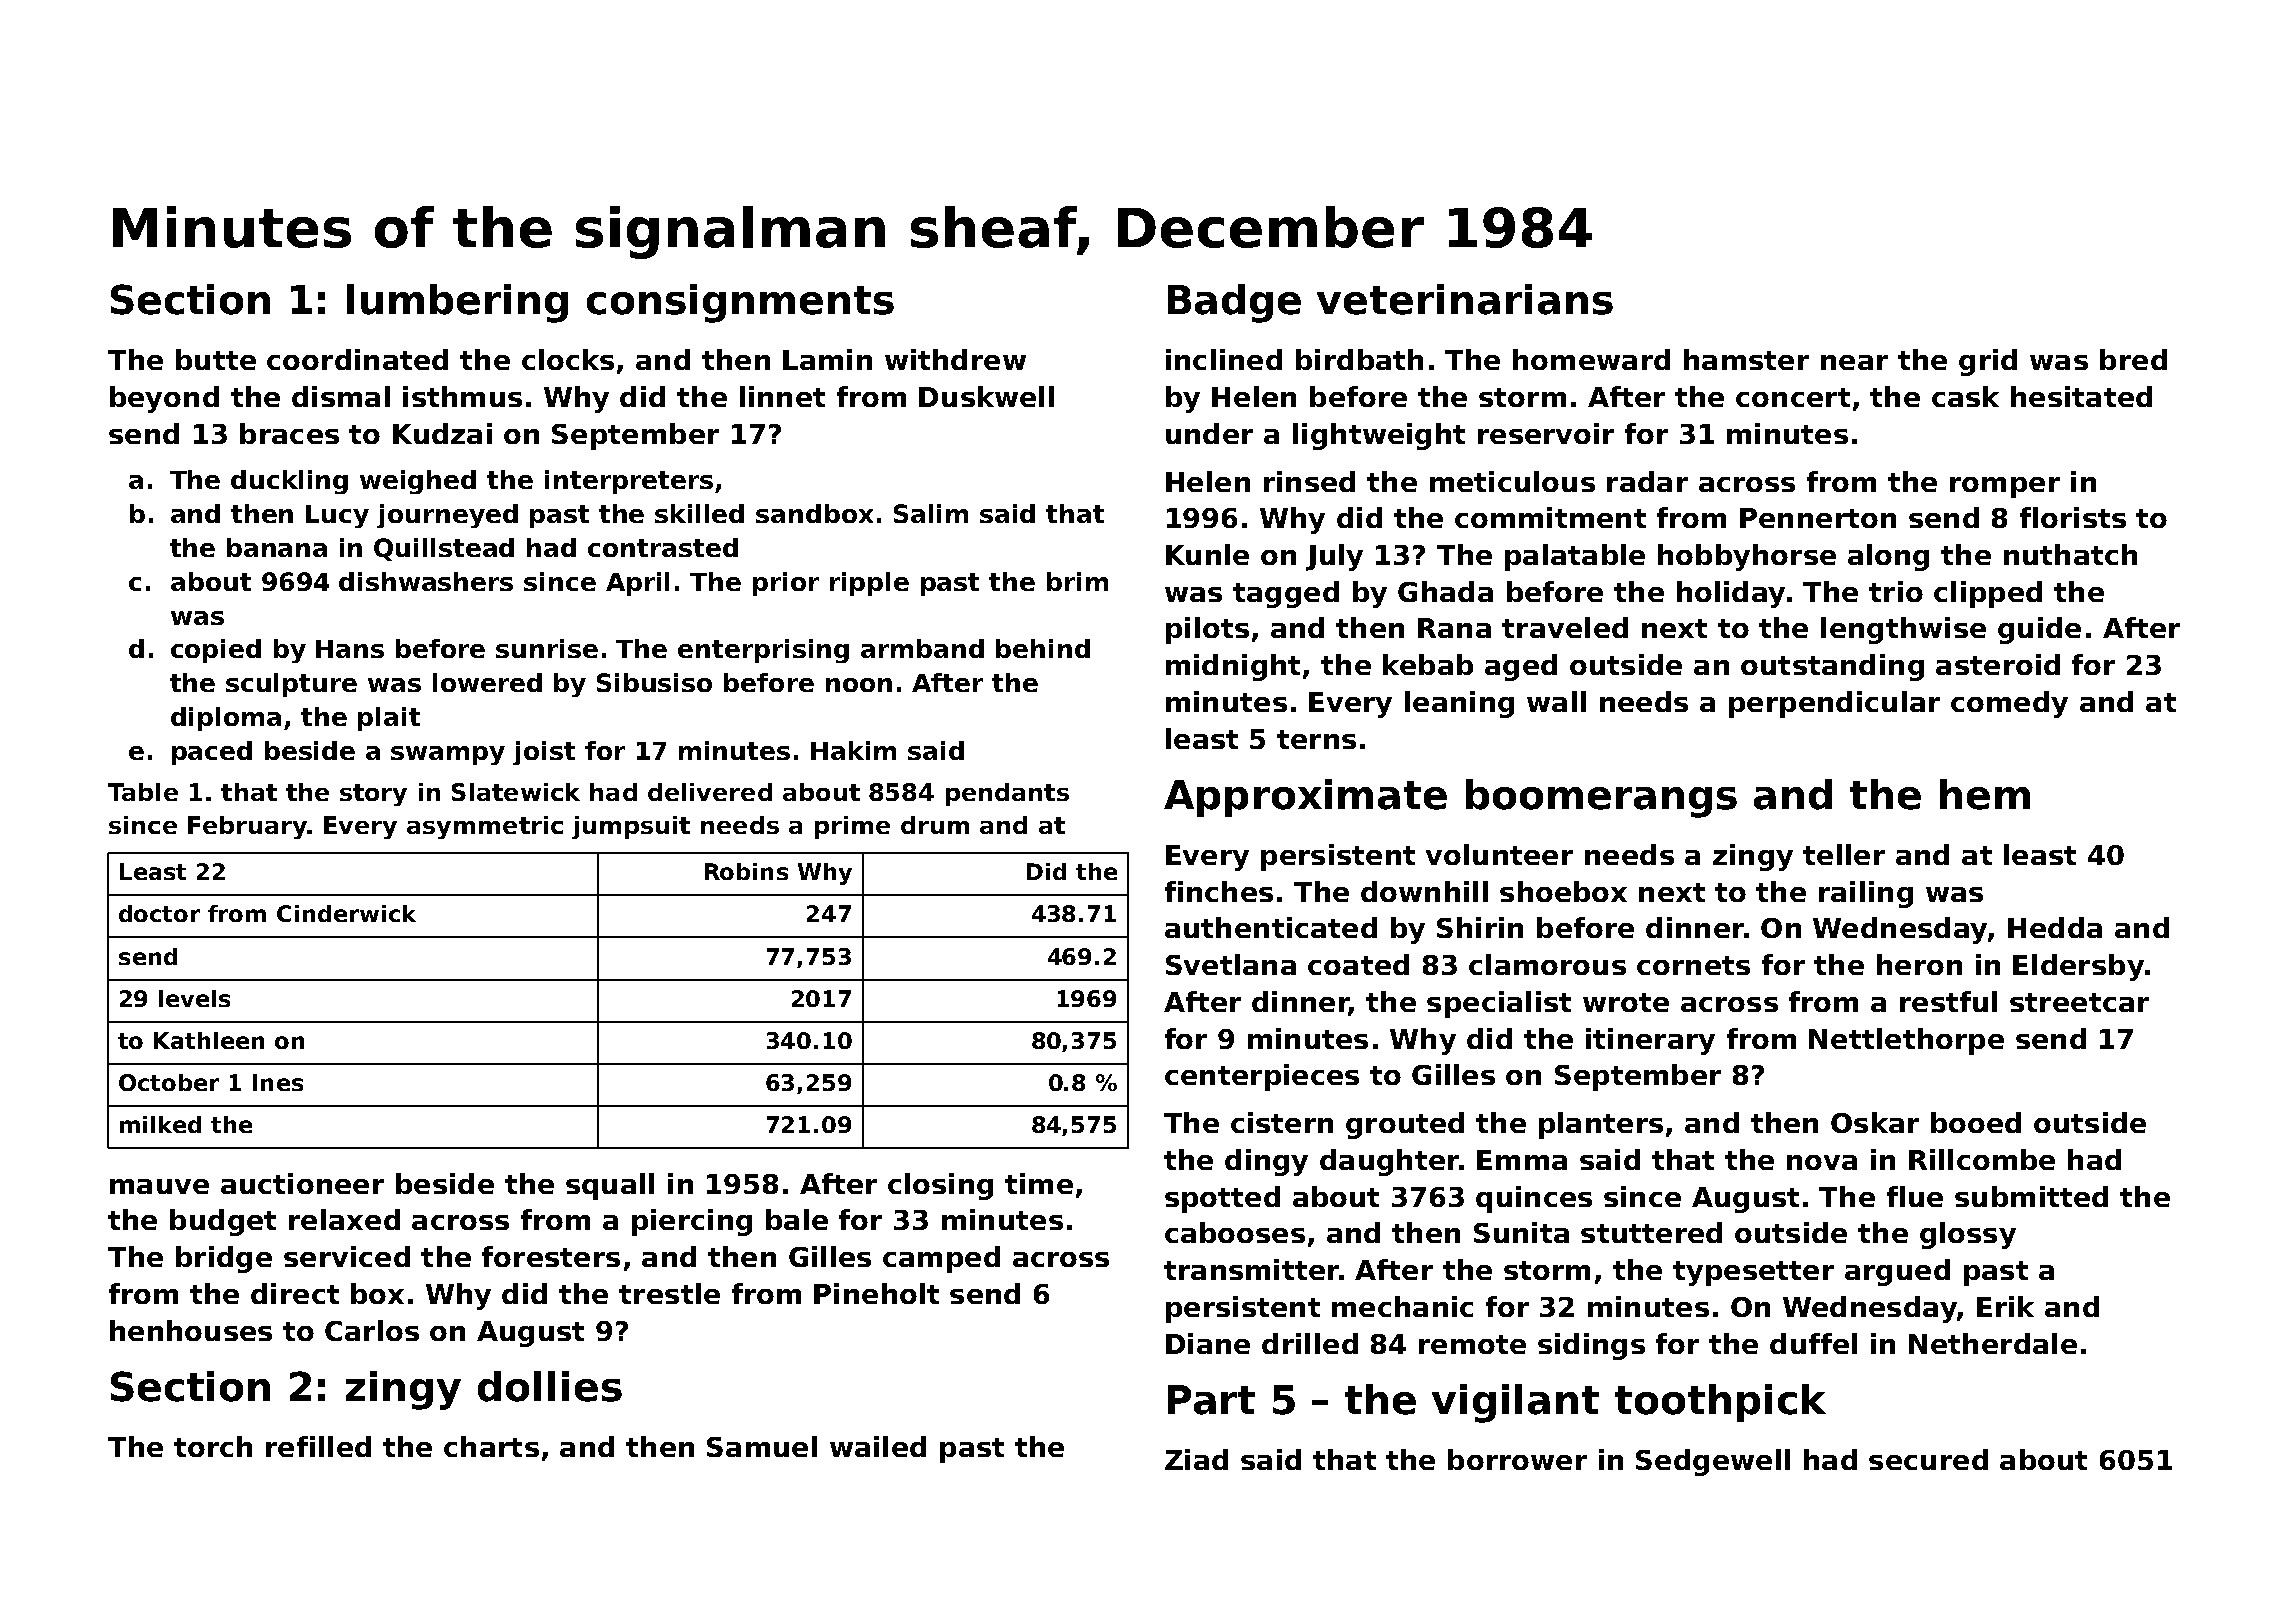 The width and height of the screenshot is (2292, 1620). Describe the element at coordinates (2073, 517) in the screenshot. I see `florists` at that location.
